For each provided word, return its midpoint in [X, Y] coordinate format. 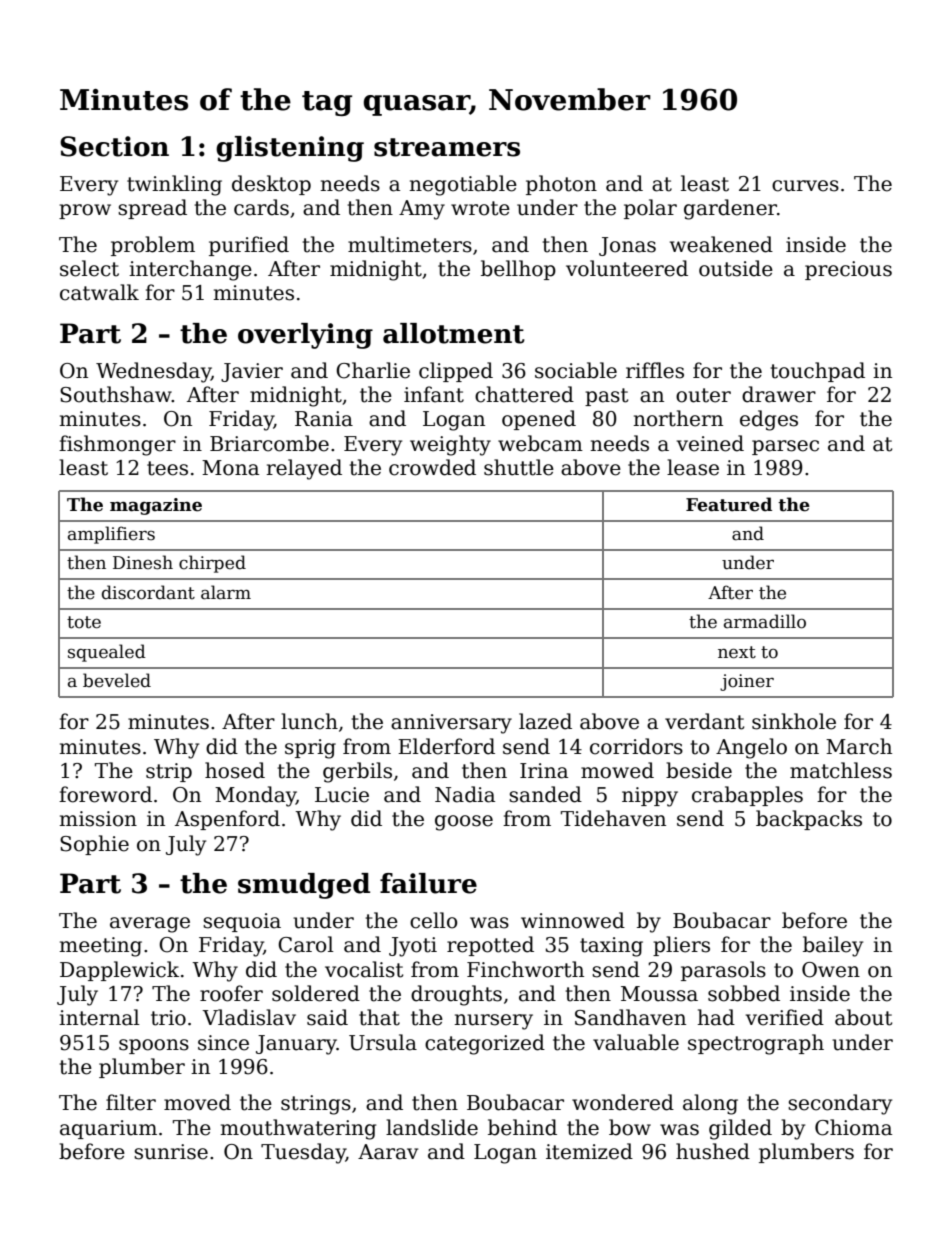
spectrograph [756, 1044]
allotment [454, 333]
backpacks [809, 820]
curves [805, 186]
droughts [456, 995]
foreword [105, 794]
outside [736, 268]
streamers [447, 147]
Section [114, 146]
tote [84, 622]
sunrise [171, 1152]
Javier [252, 372]
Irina [544, 771]
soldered [316, 993]
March [859, 746]
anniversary [451, 724]
